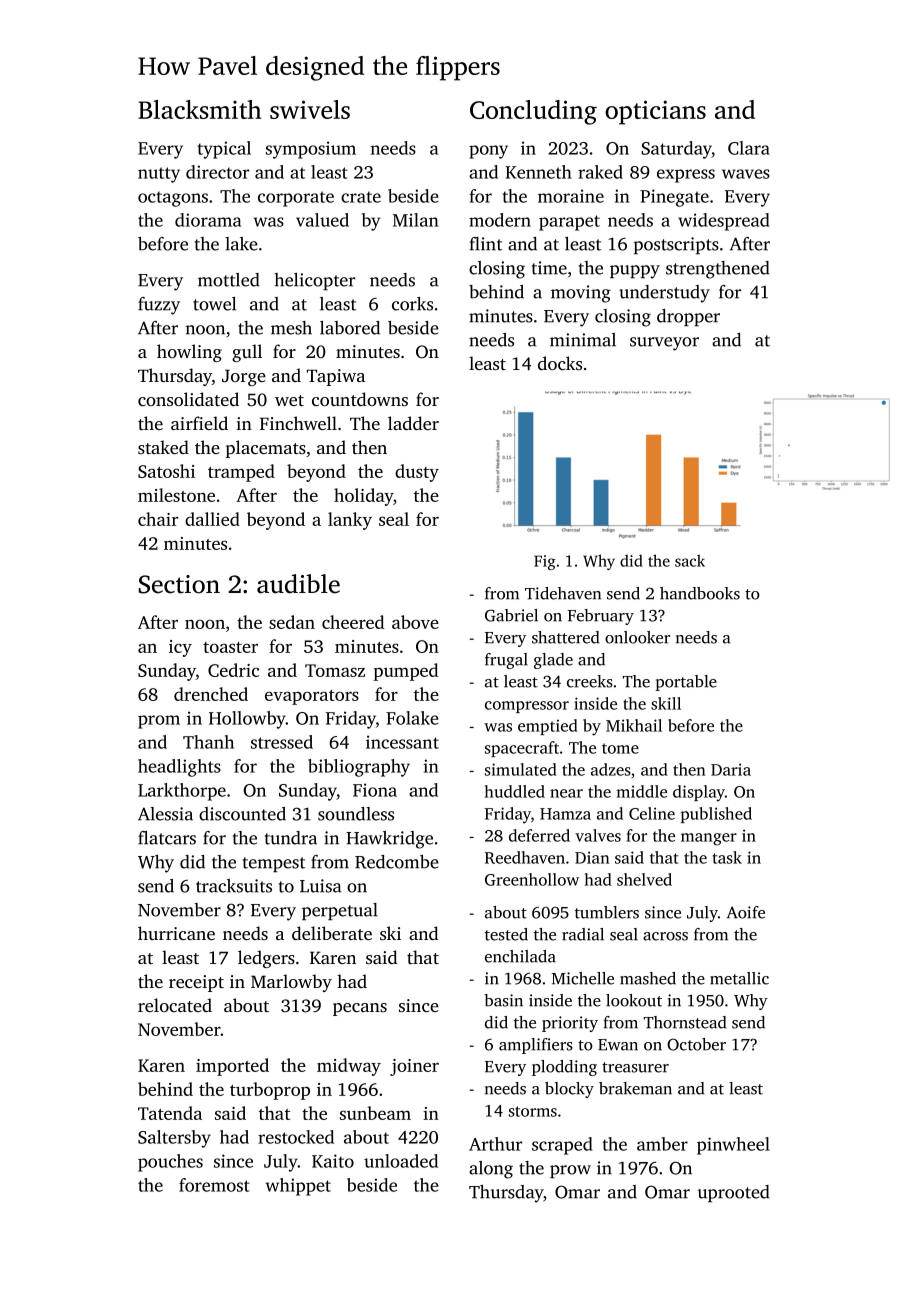 The image size is (908, 1316). What do you see at coordinates (724, 222) in the screenshot?
I see `widespread` at bounding box center [724, 222].
